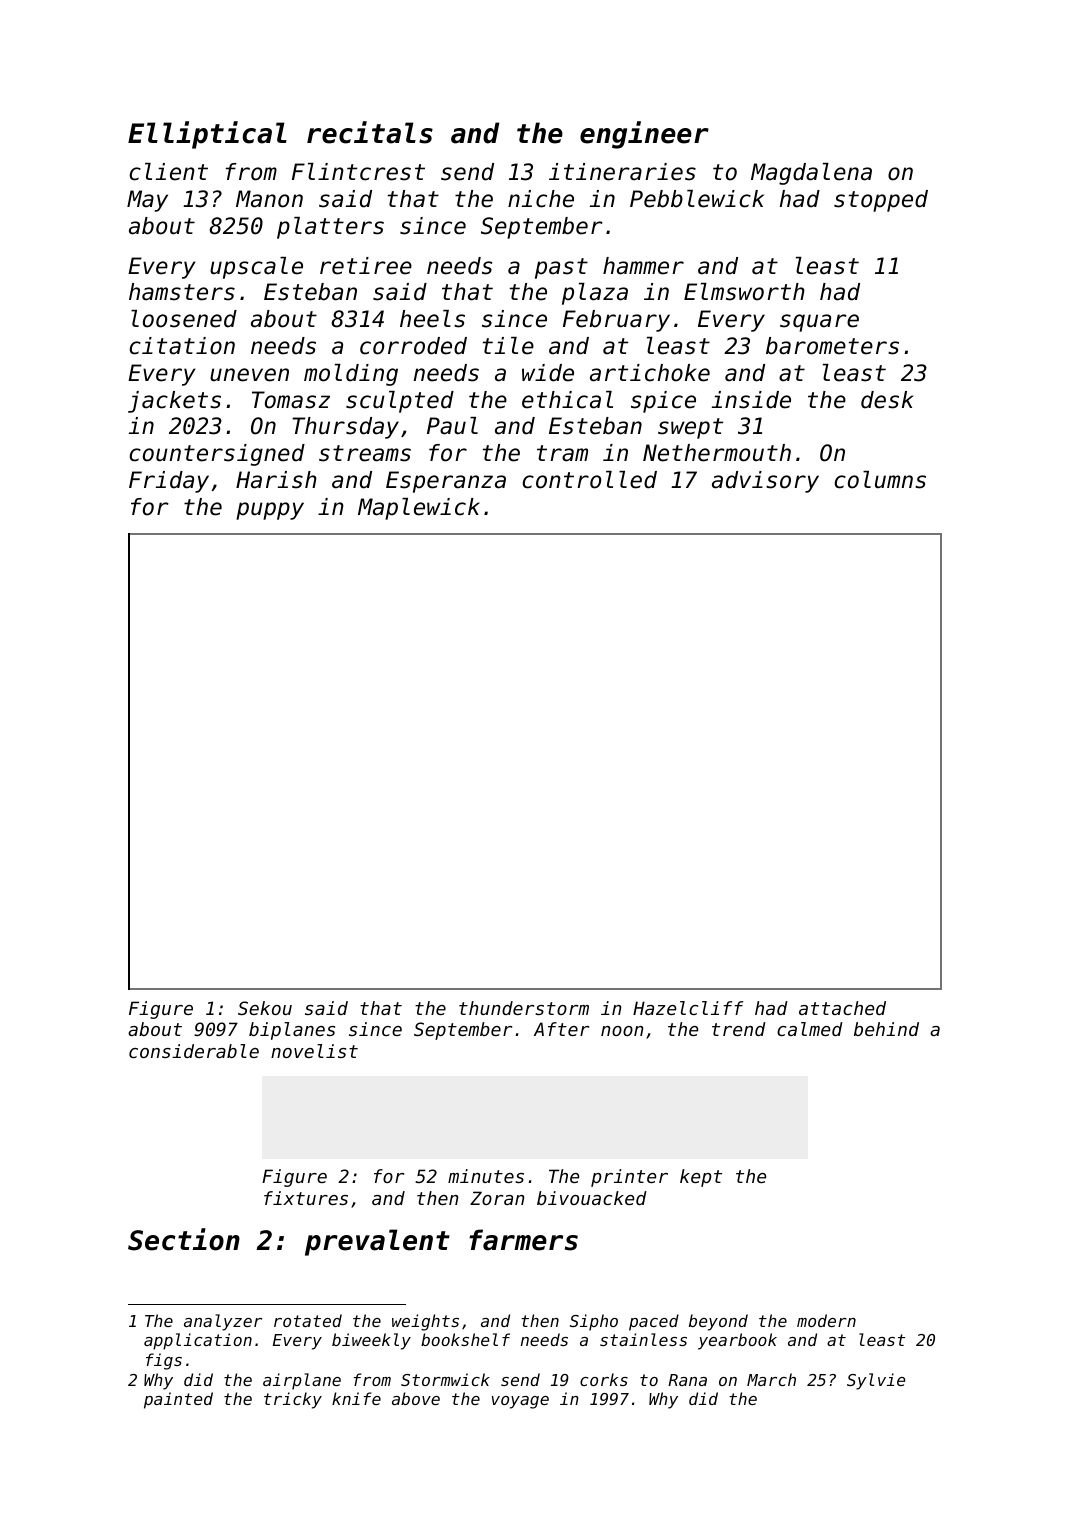 The height and width of the page is (1519, 1070). What do you see at coordinates (265, 1008) in the page?
I see `Sekou` at bounding box center [265, 1008].
